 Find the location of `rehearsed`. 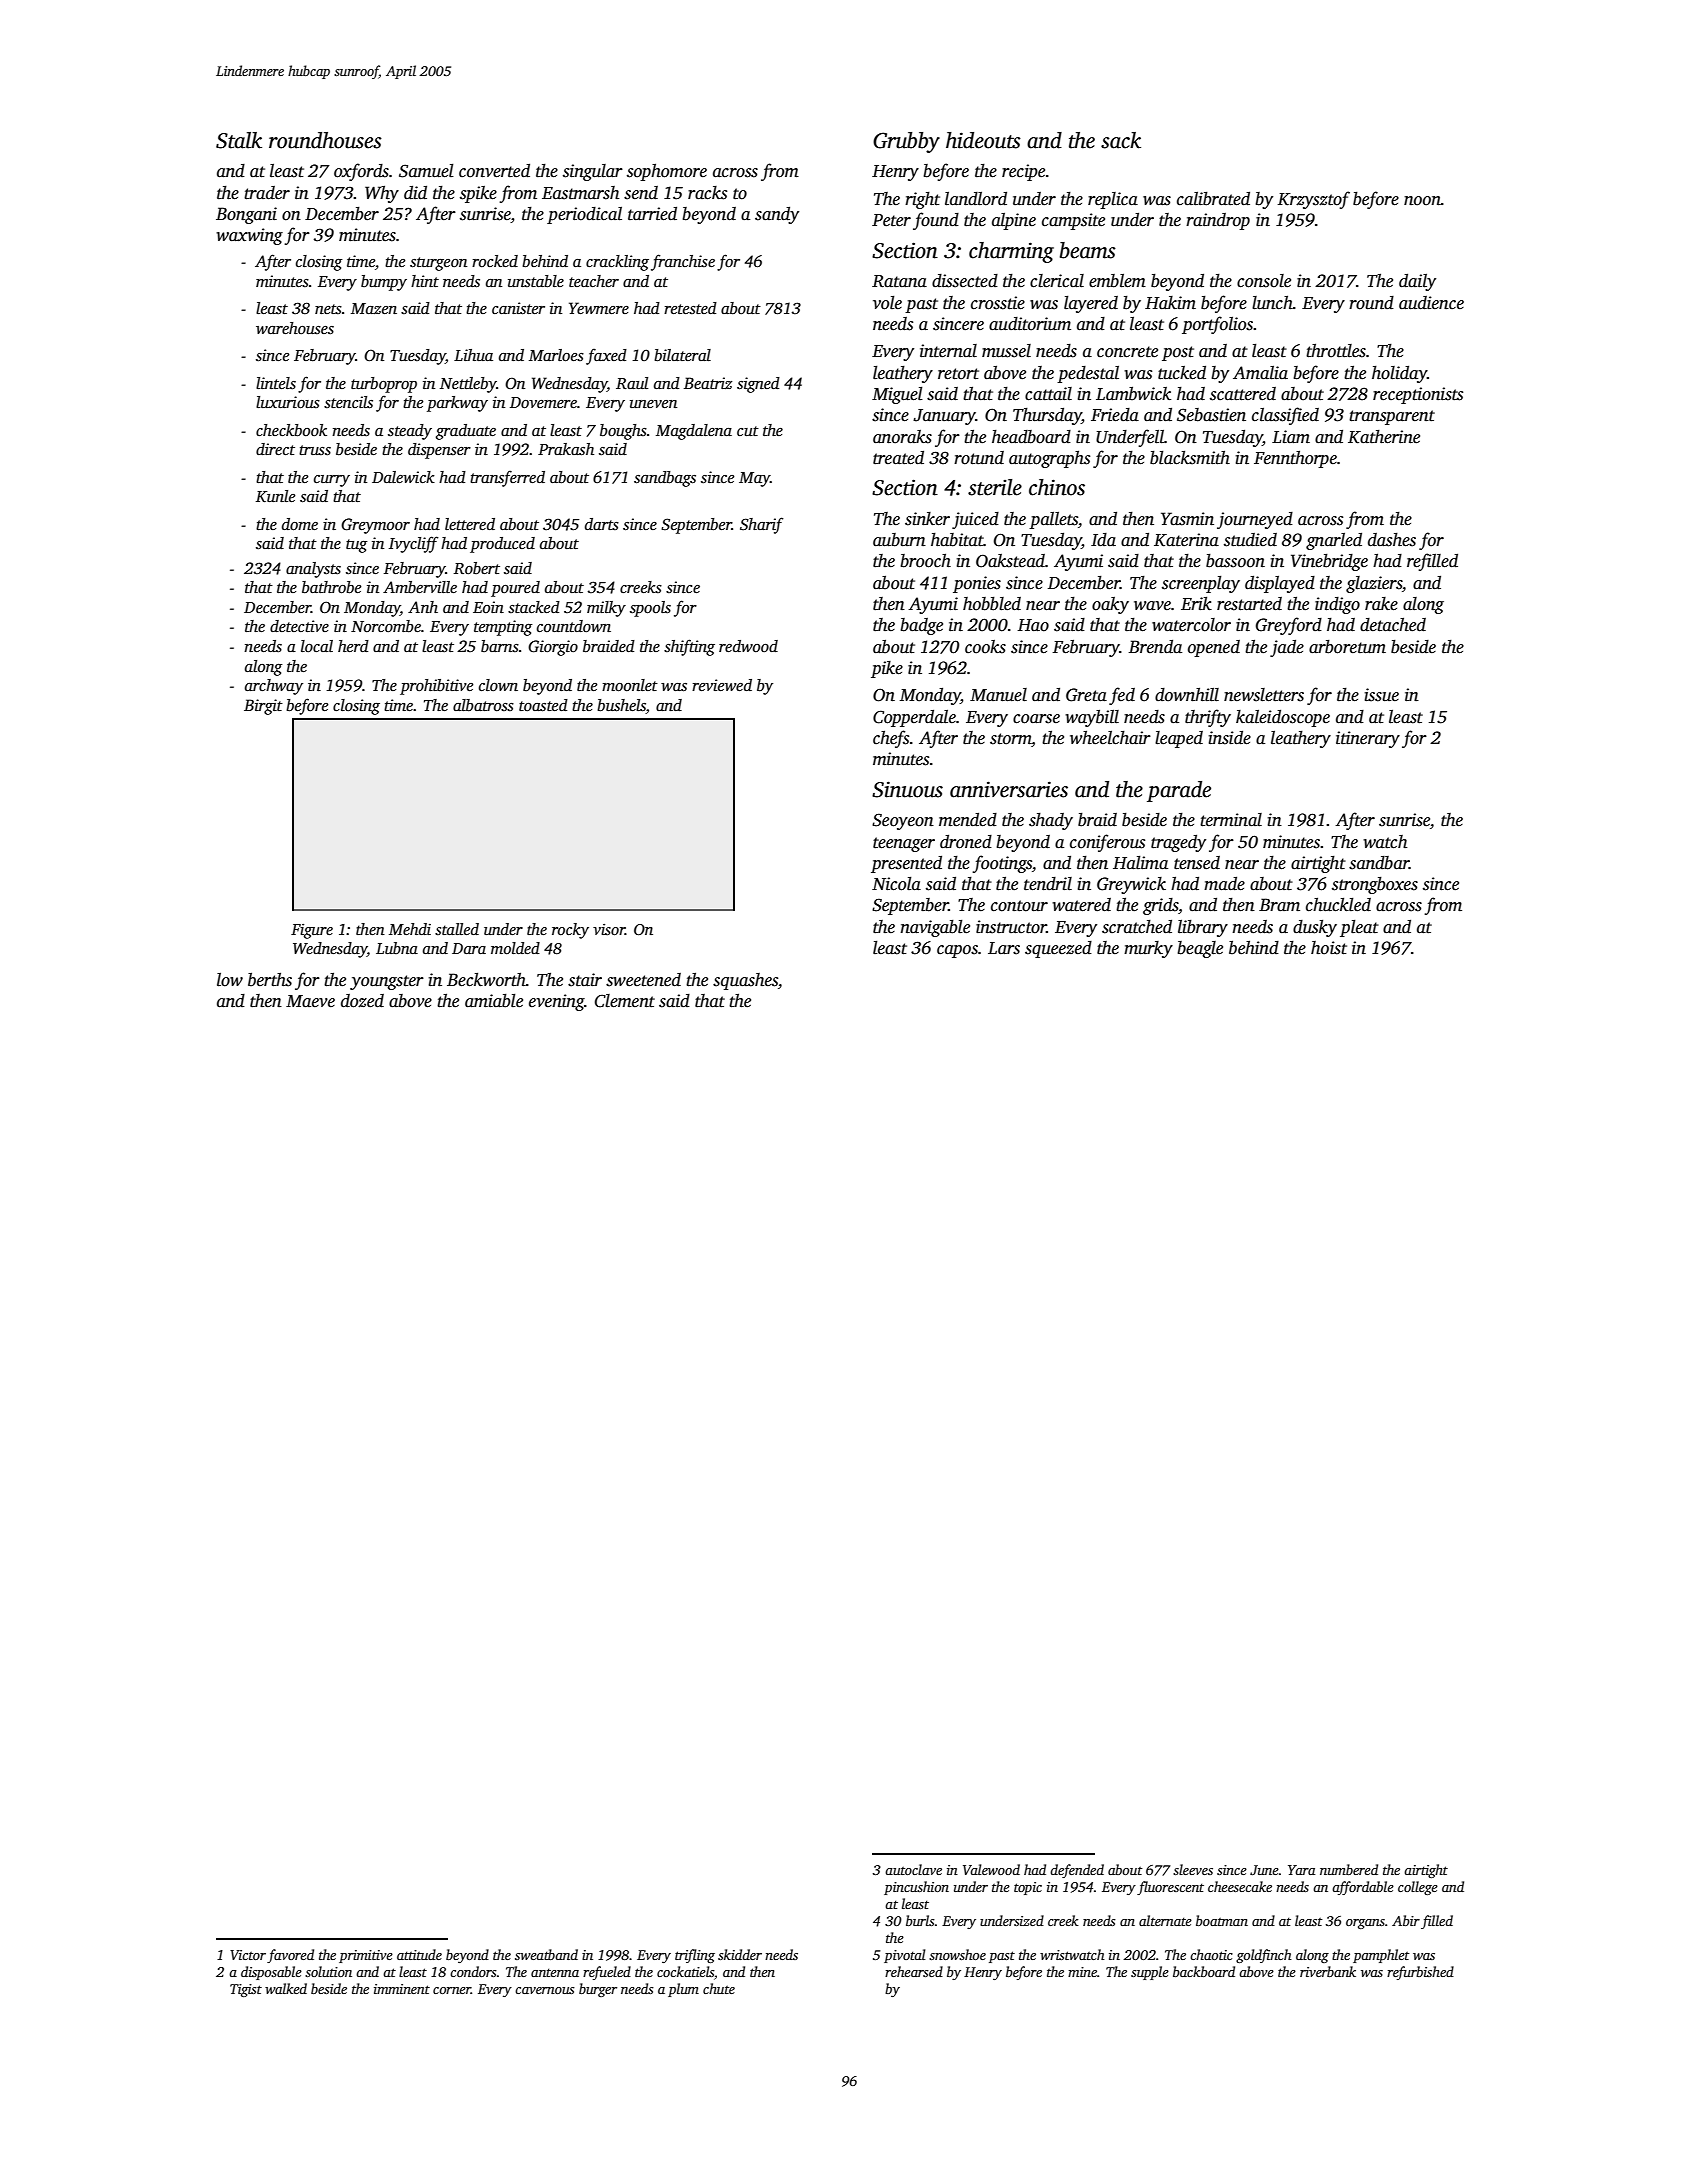

rehearsed is located at coordinates (914, 1971).
